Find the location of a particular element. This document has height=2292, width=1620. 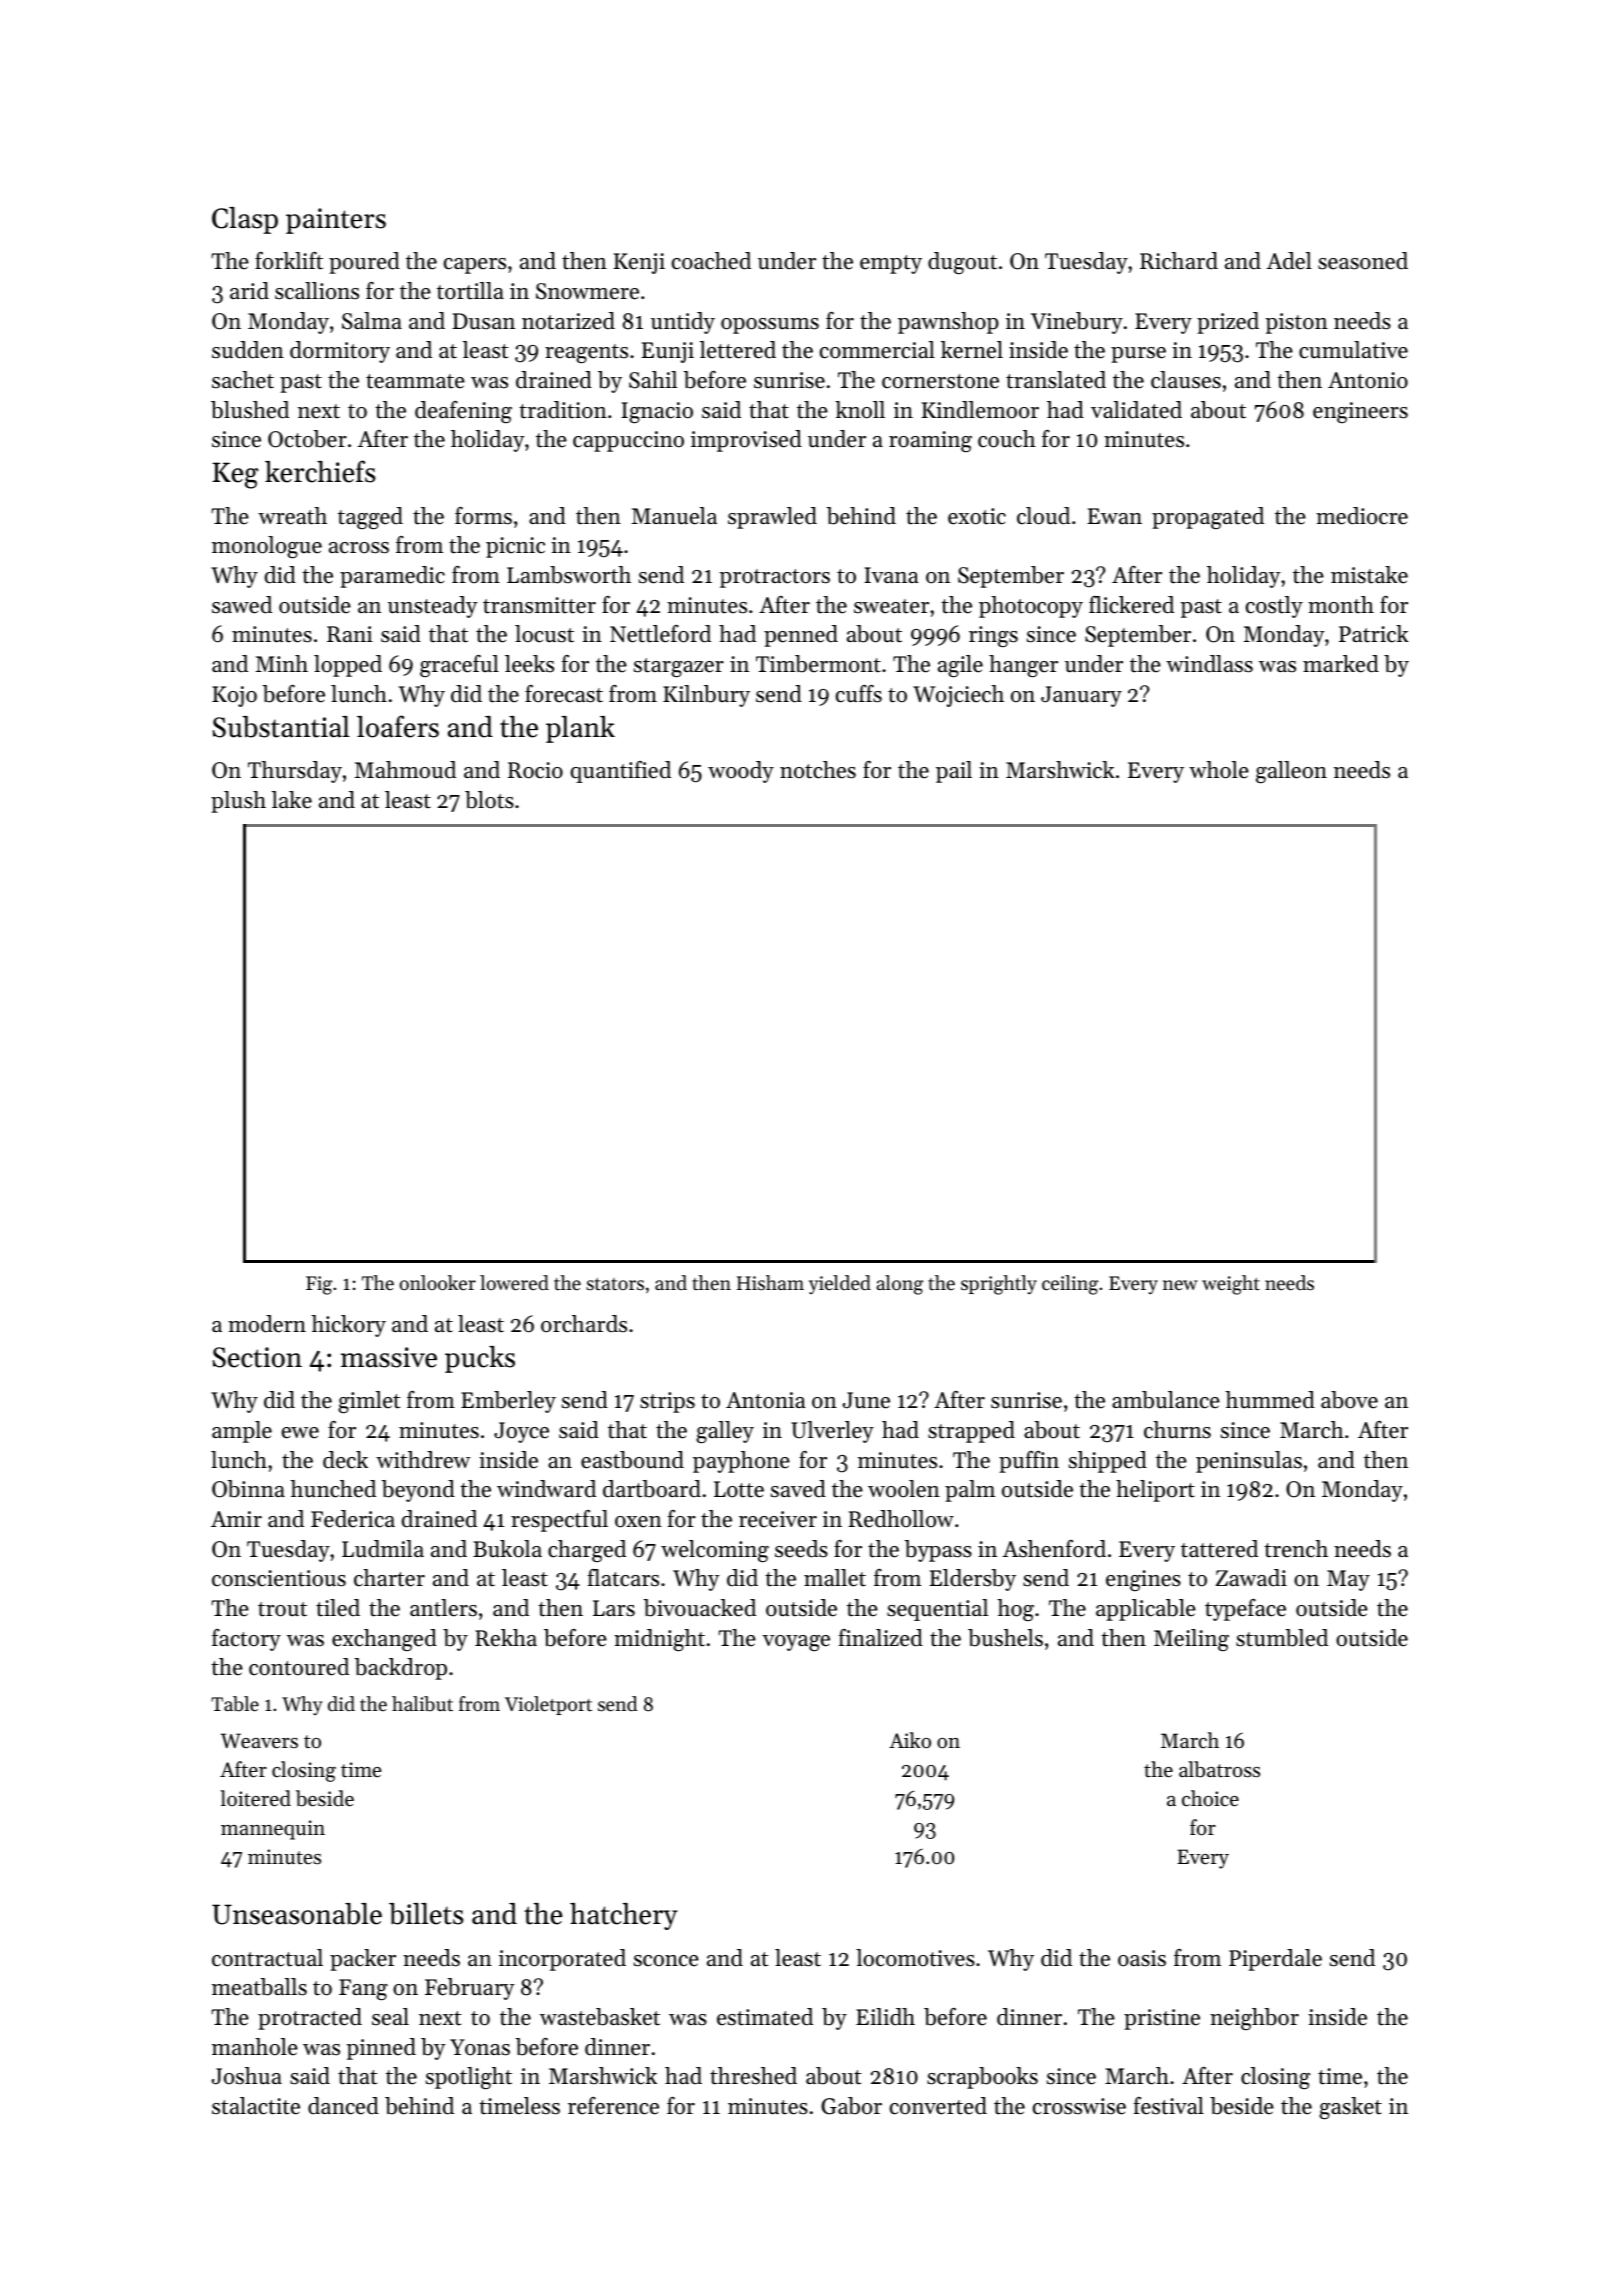

weight is located at coordinates (1231, 1285).
